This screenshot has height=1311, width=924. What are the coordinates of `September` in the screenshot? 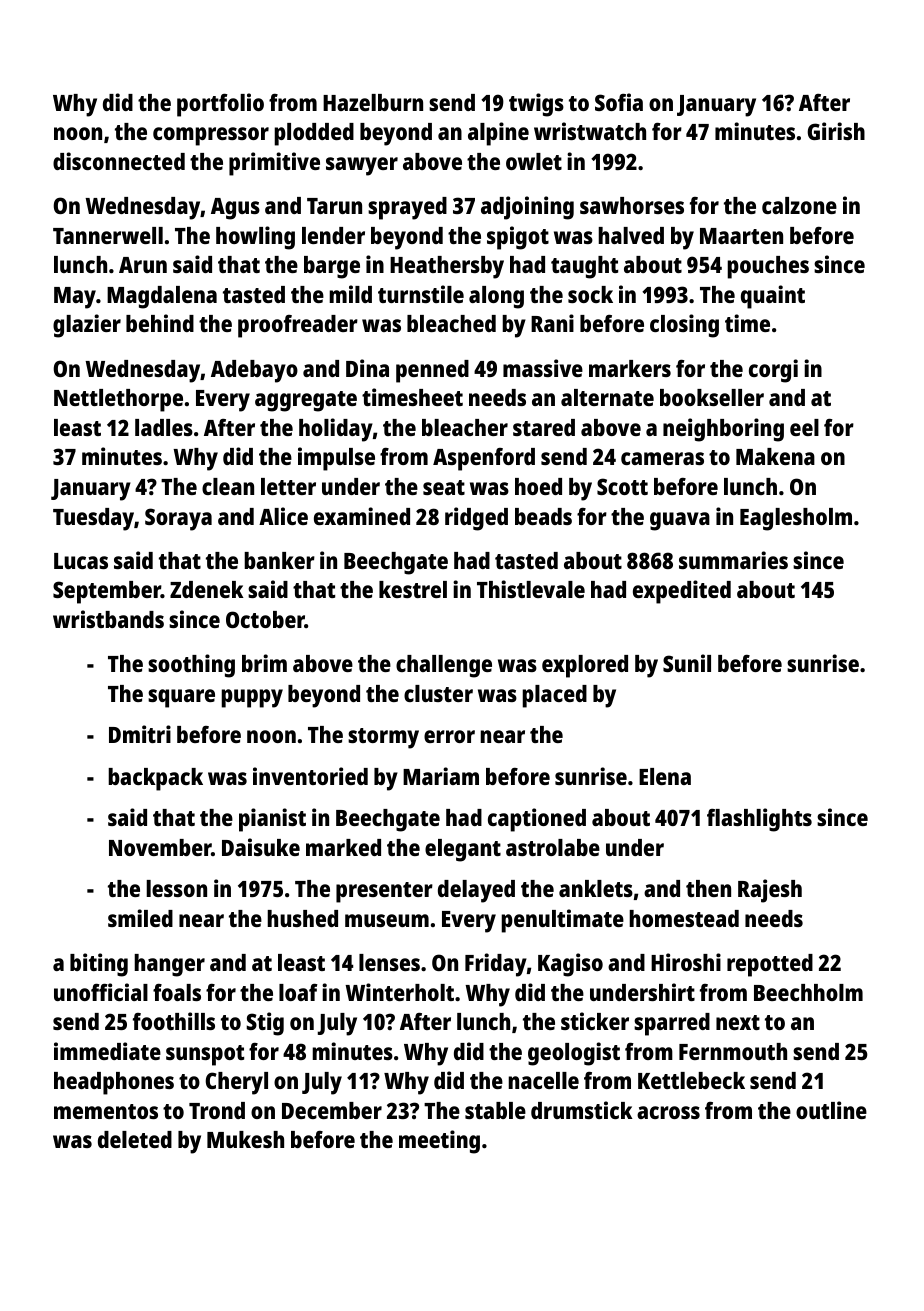 It's located at (107, 592).
